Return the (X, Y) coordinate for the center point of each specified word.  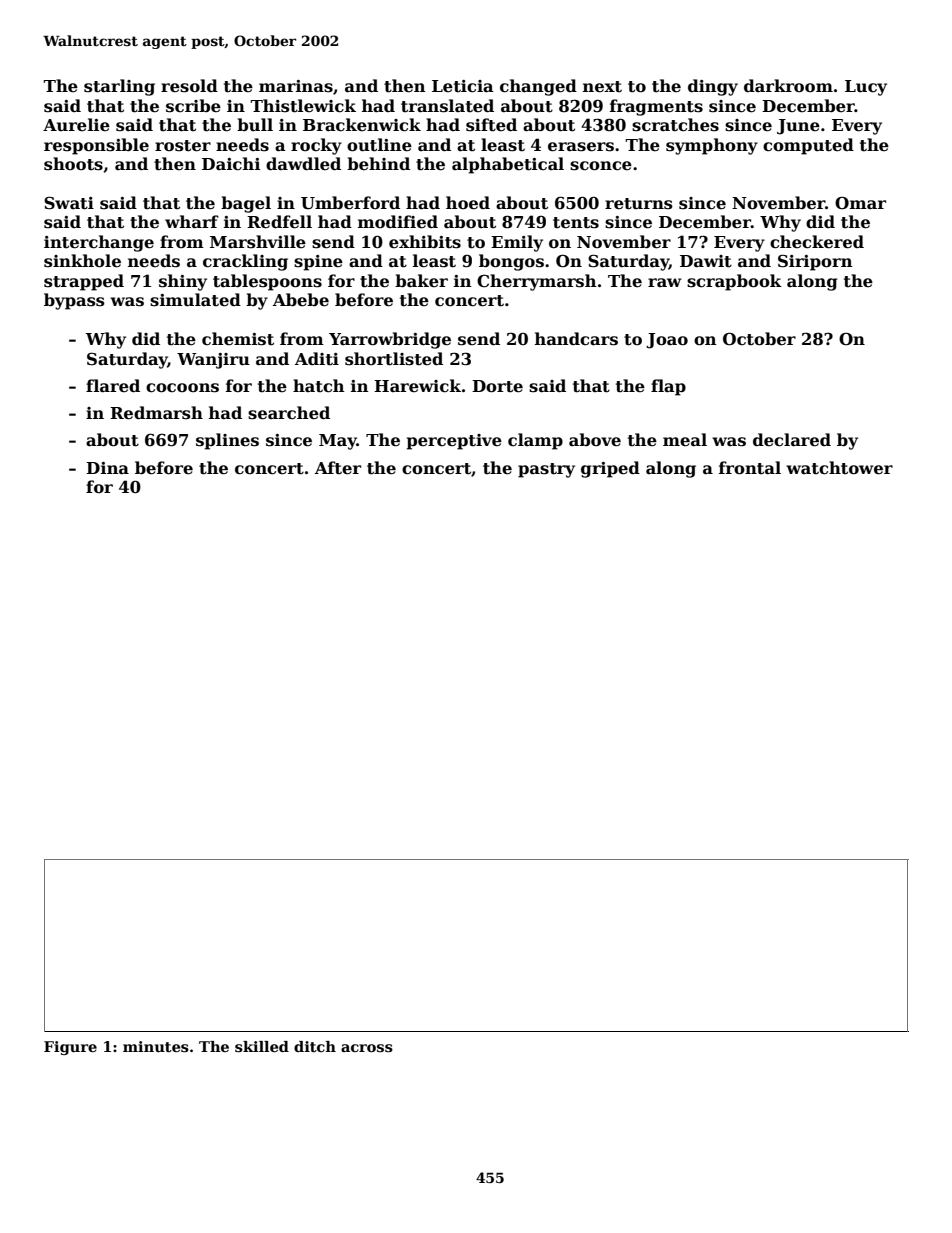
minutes (156, 1047)
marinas (296, 86)
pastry (546, 470)
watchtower (839, 468)
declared (792, 440)
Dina (107, 468)
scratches (675, 125)
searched (289, 413)
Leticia (463, 86)
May (338, 442)
